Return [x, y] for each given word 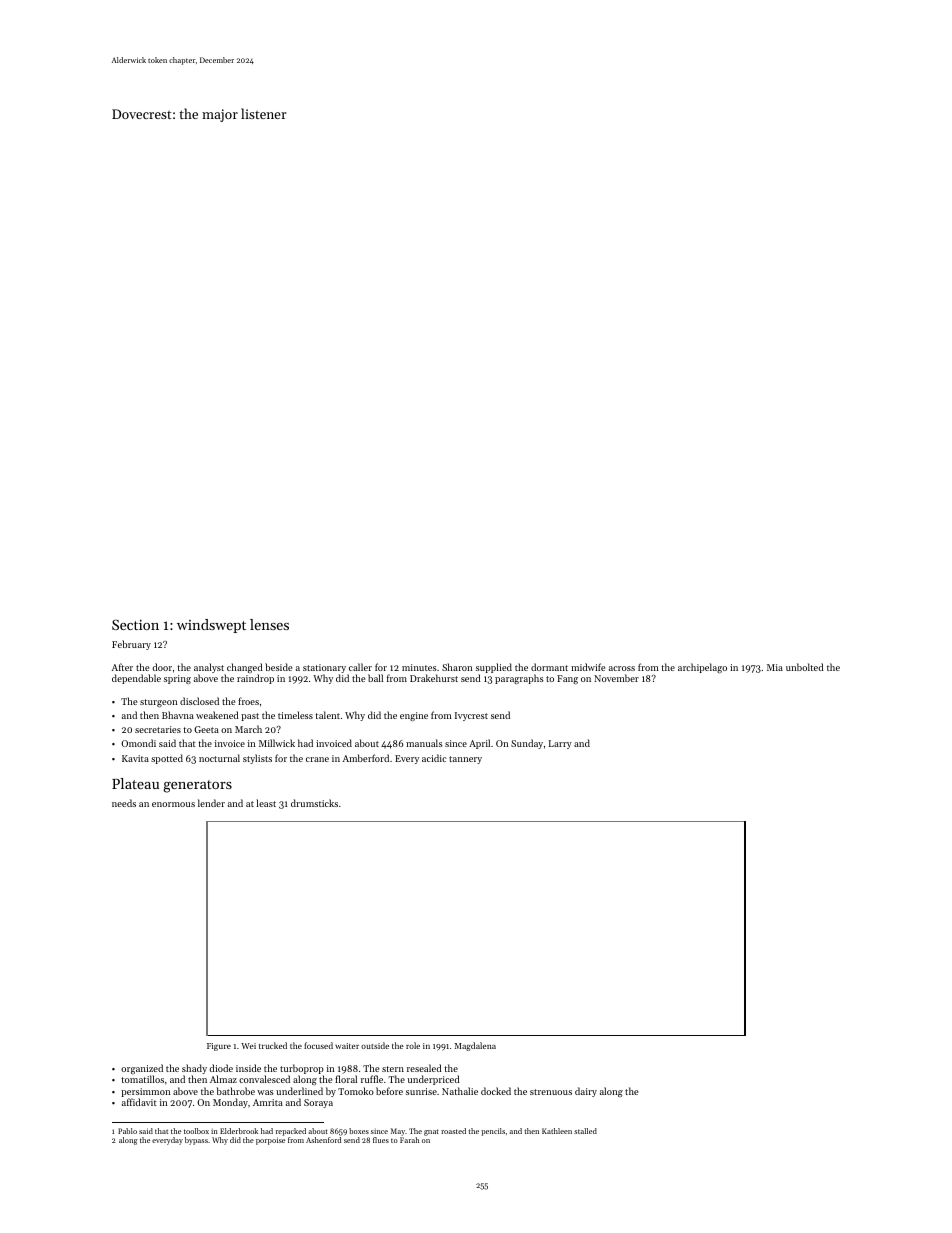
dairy [586, 1092]
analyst [209, 668]
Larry [560, 744]
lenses [269, 624]
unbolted [805, 667]
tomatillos [142, 1079]
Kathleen [557, 1131]
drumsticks [314, 803]
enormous [173, 804]
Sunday [527, 744]
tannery [465, 760]
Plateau [135, 783]
